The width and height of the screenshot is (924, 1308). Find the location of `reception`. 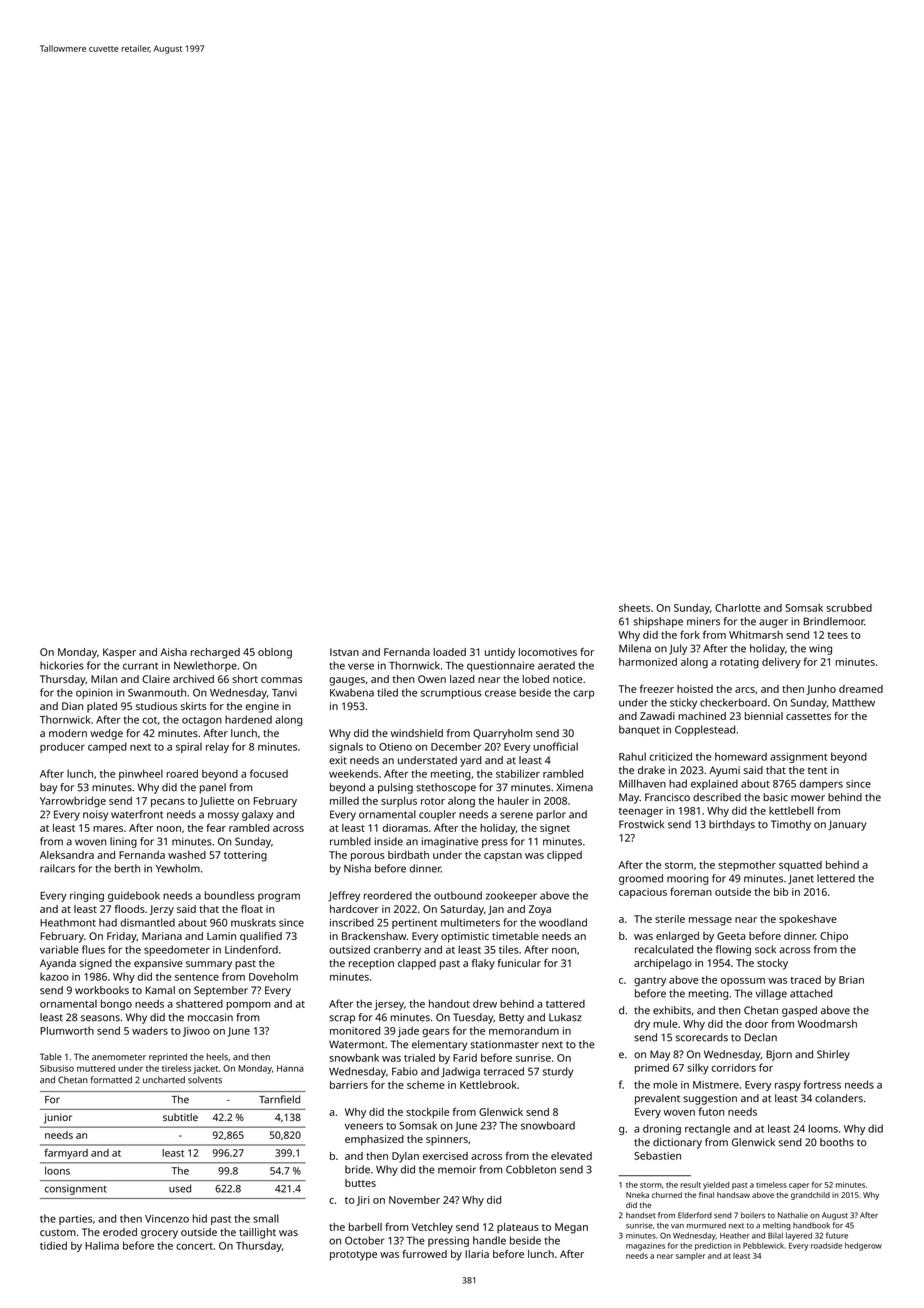

reception is located at coordinates (371, 964).
